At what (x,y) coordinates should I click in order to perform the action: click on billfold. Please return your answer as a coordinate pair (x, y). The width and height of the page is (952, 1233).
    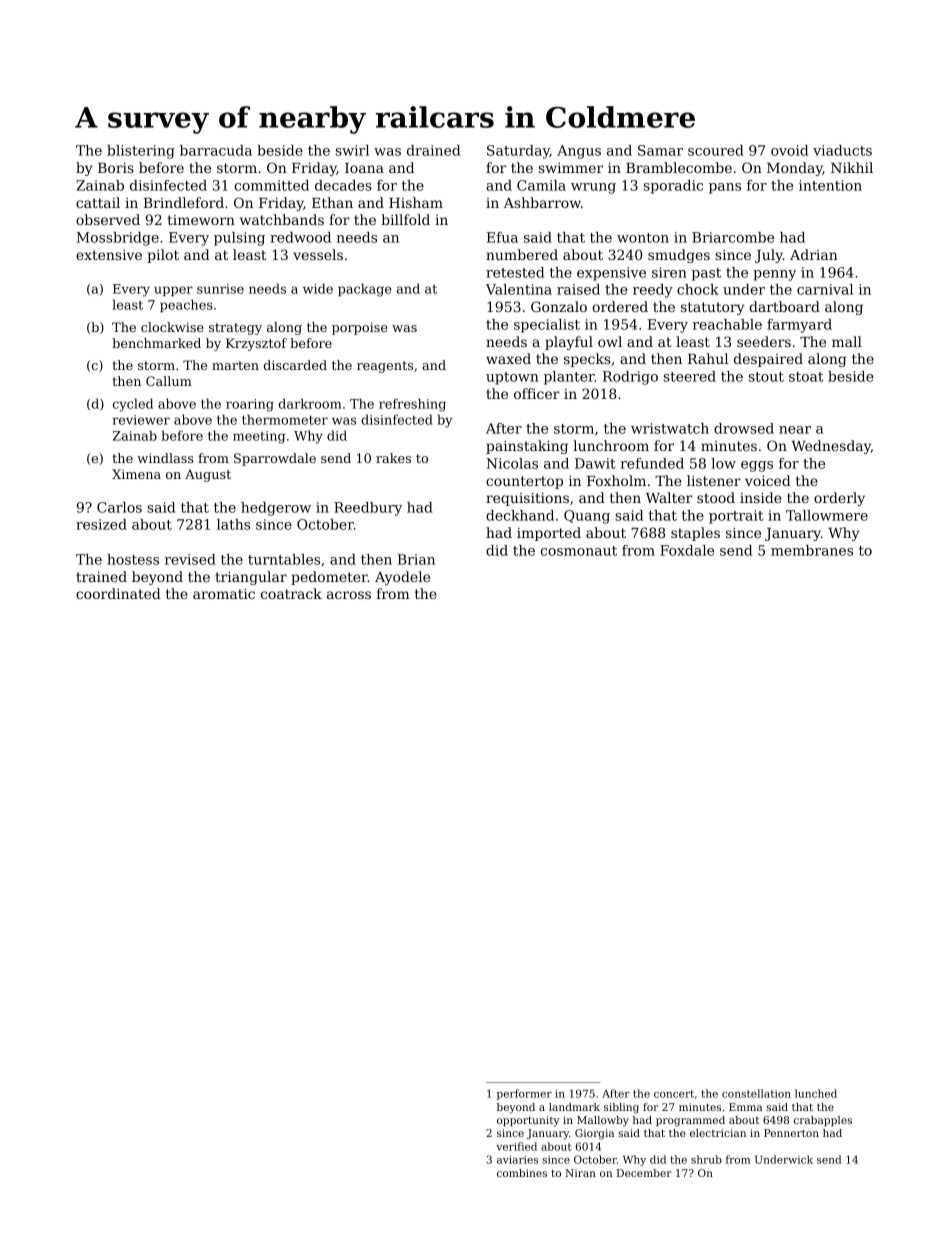
    Looking at the image, I should click on (405, 219).
